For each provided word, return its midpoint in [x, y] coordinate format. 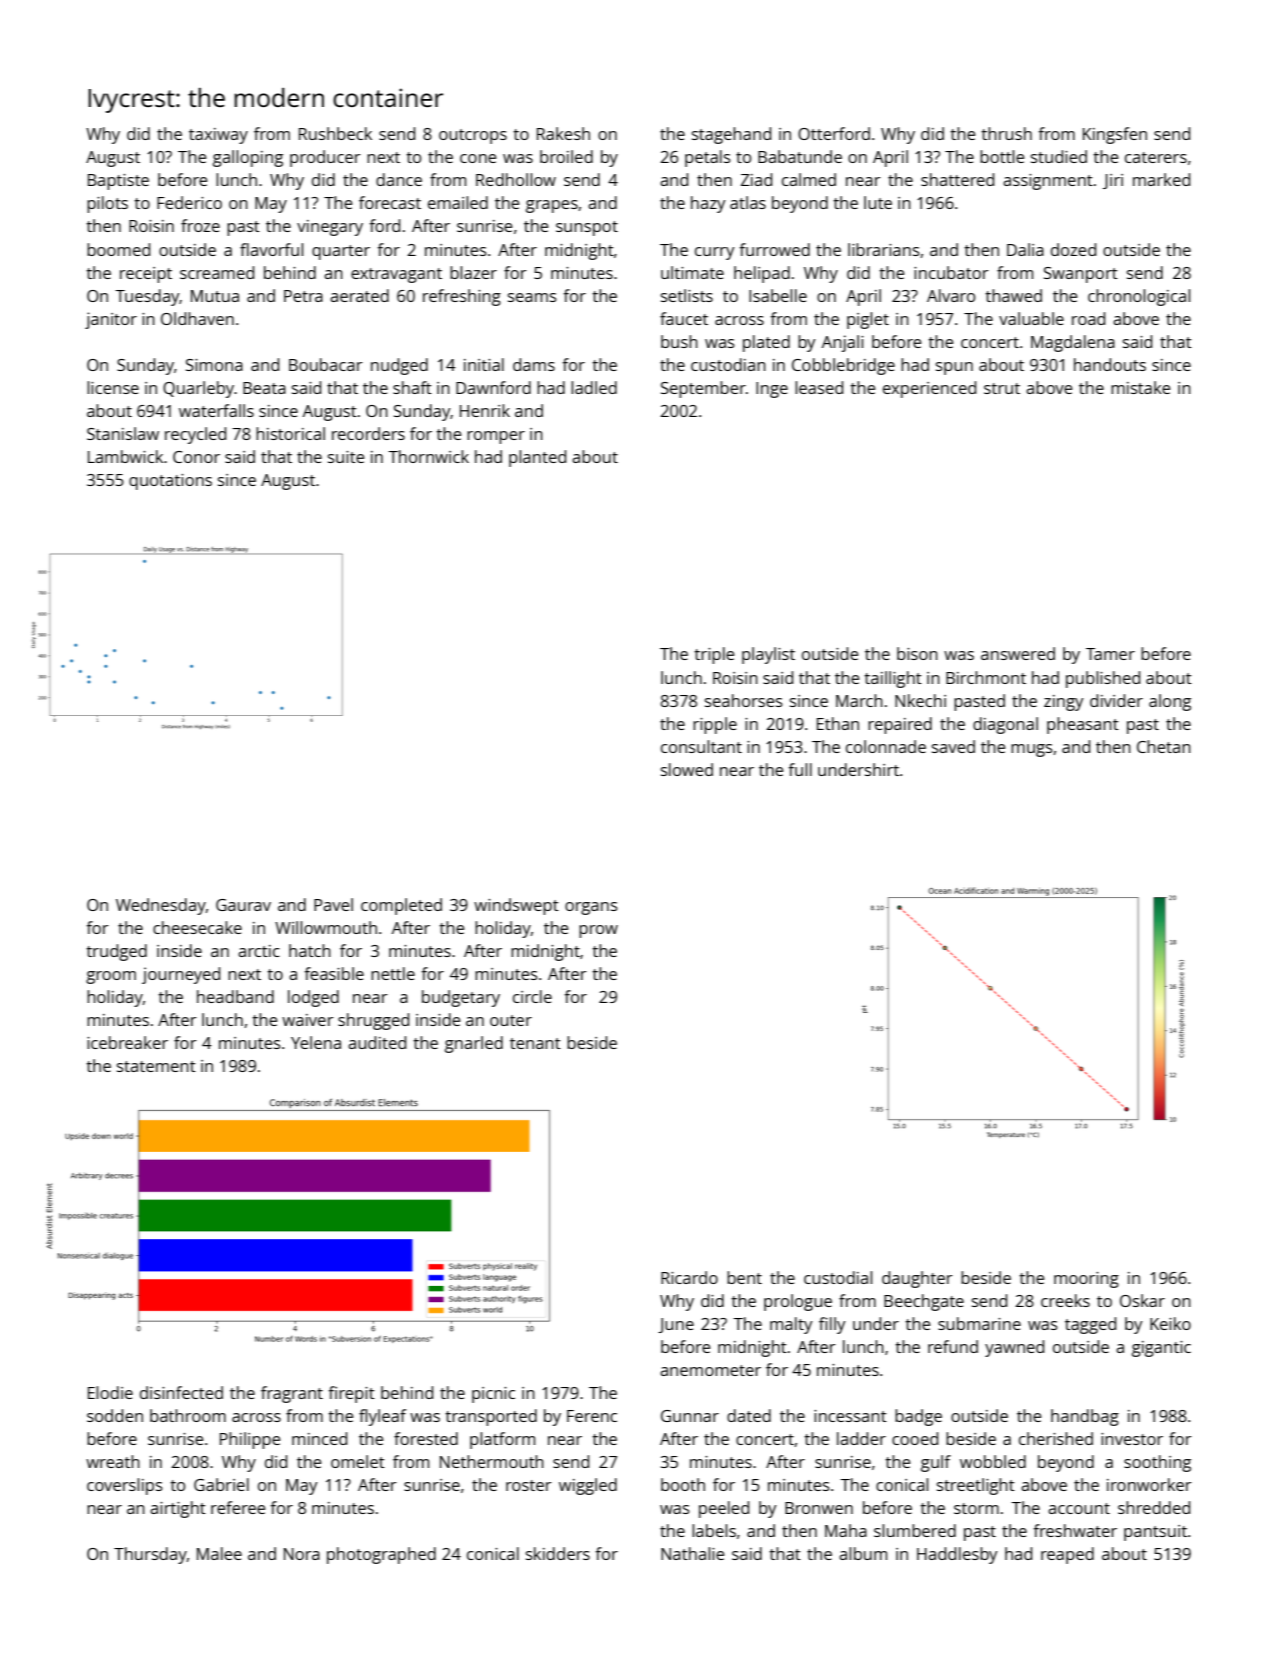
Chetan [1164, 746]
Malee [219, 1553]
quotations [170, 482]
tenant [535, 1043]
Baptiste [118, 182]
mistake [1140, 387]
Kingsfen [1115, 135]
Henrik [485, 410]
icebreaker [127, 1042]
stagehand [731, 135]
